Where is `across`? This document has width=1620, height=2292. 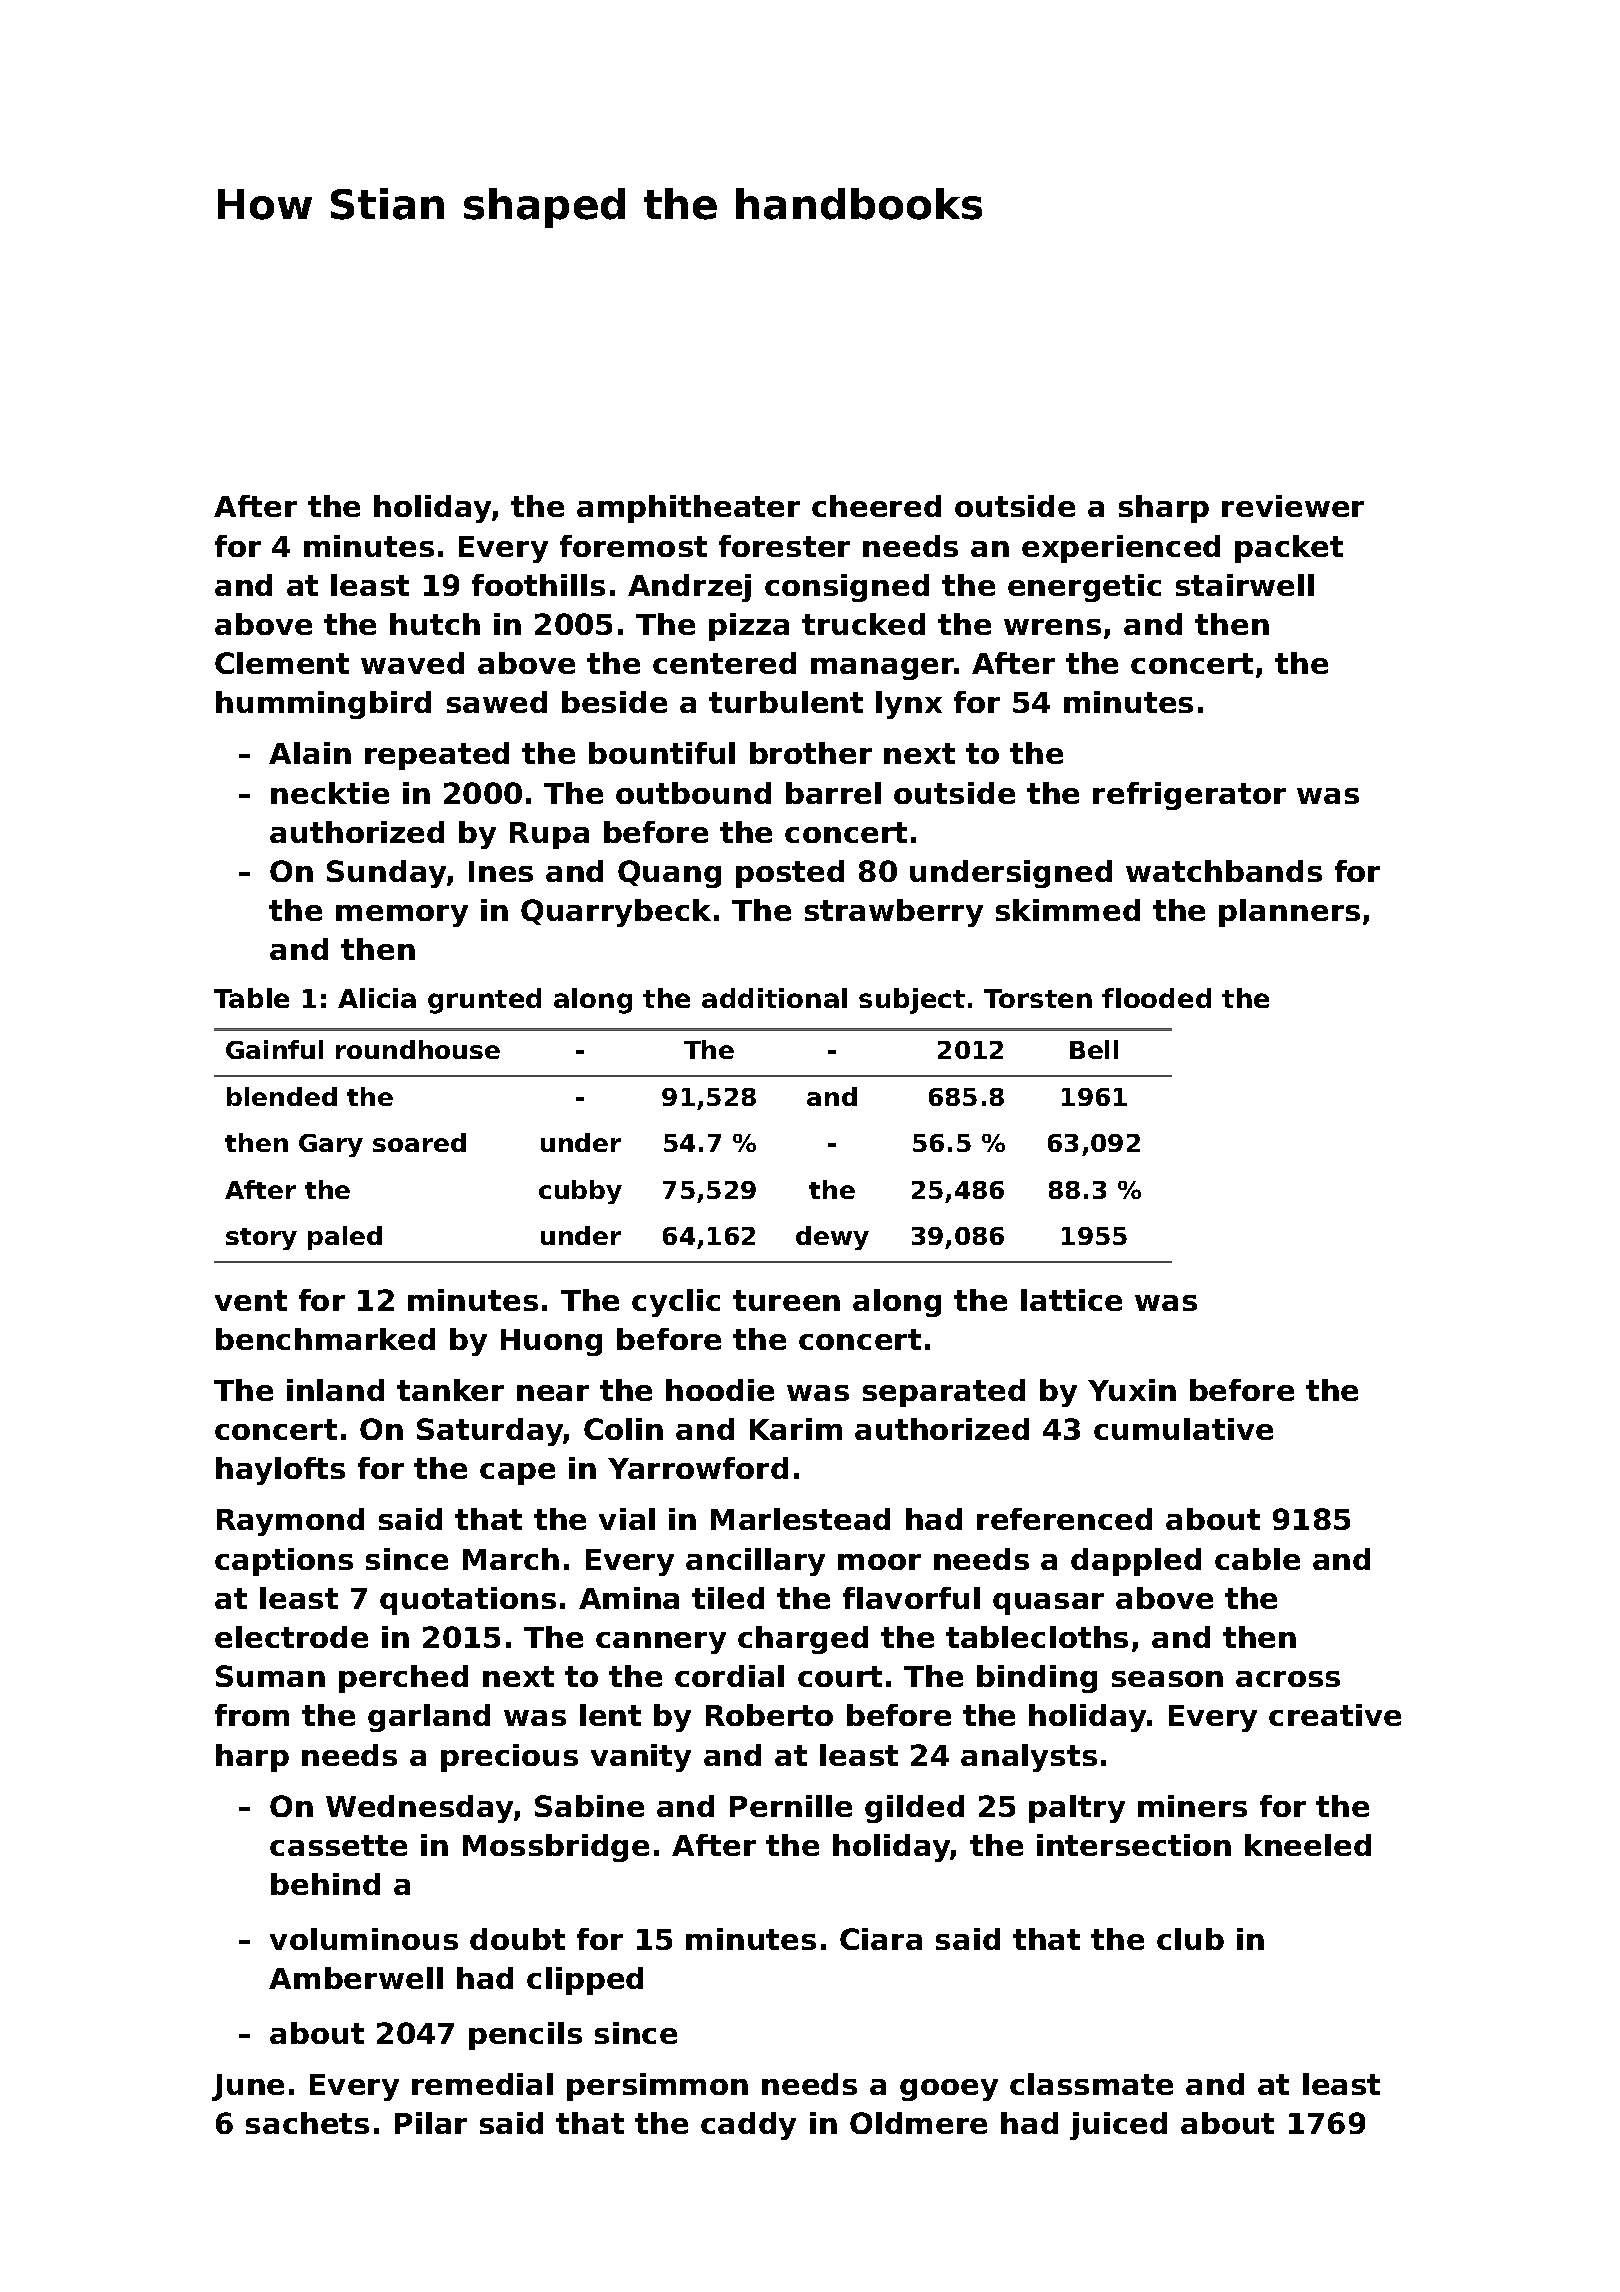 across is located at coordinates (1288, 1679).
